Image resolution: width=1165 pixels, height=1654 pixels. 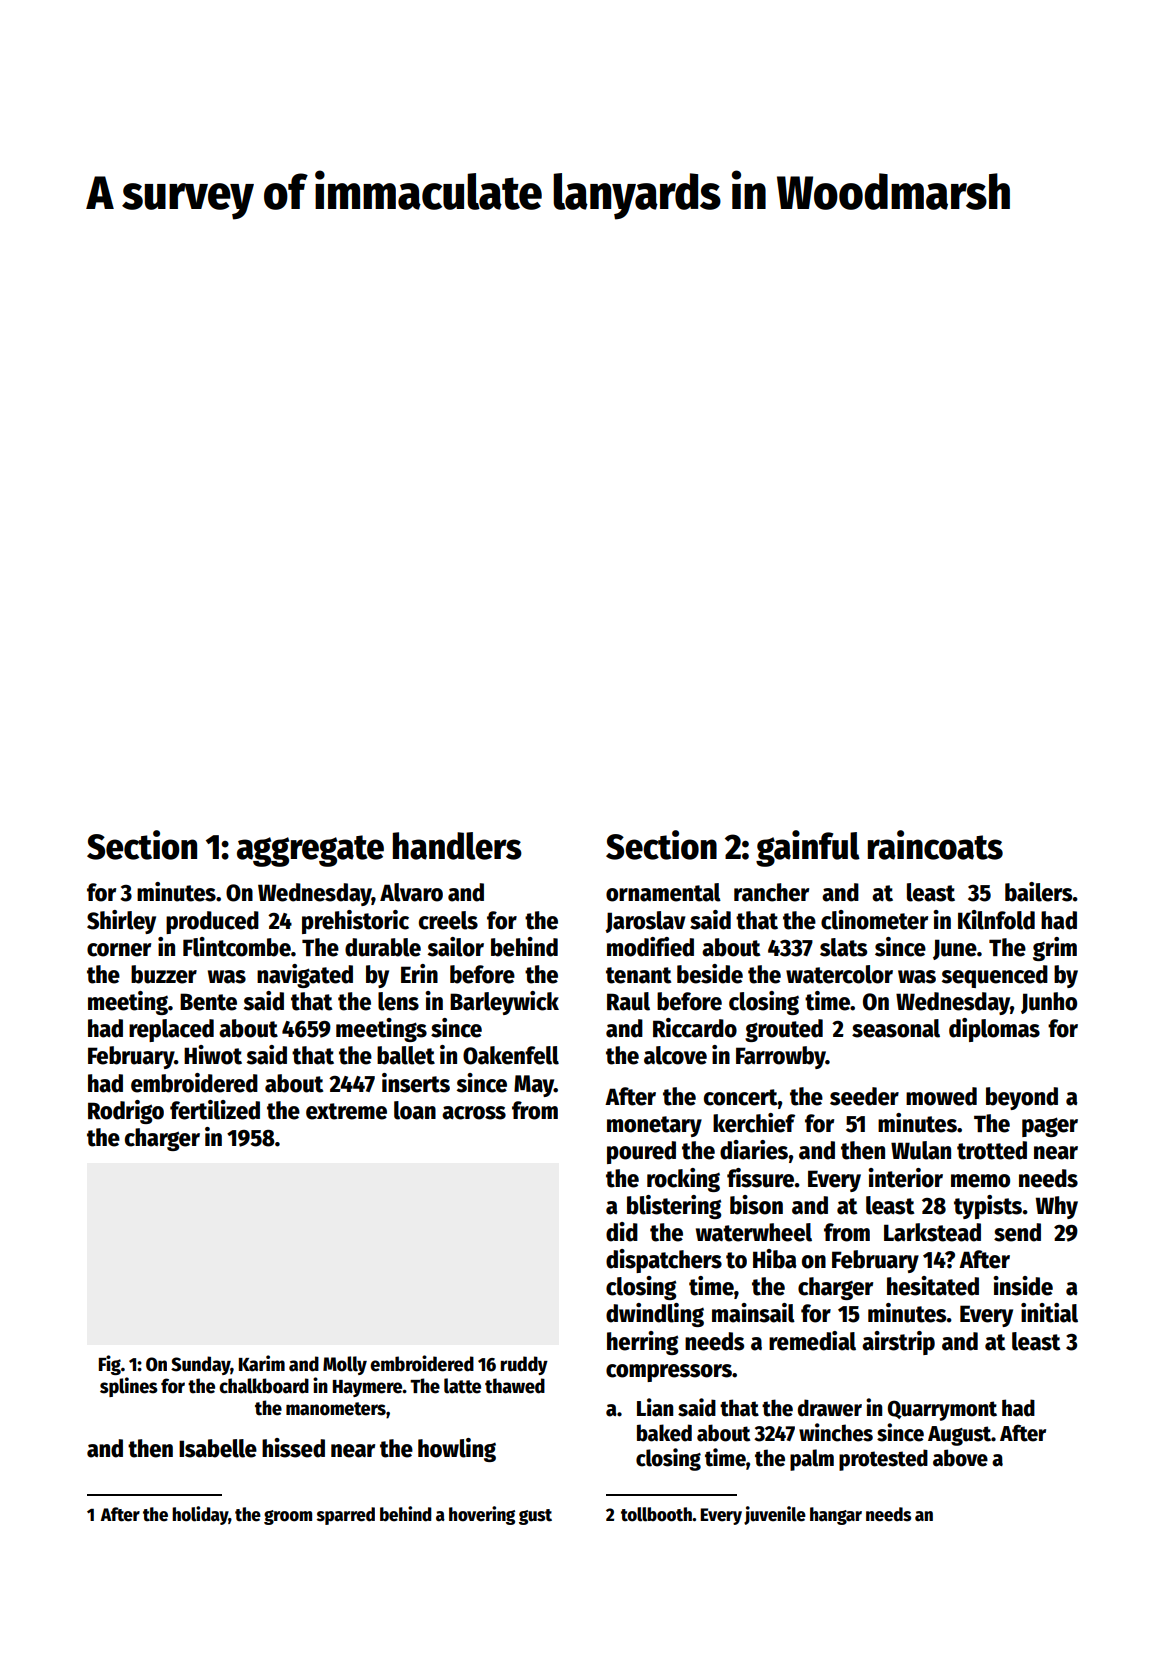 What do you see at coordinates (200, 1515) in the document?
I see `holiday` at bounding box center [200, 1515].
